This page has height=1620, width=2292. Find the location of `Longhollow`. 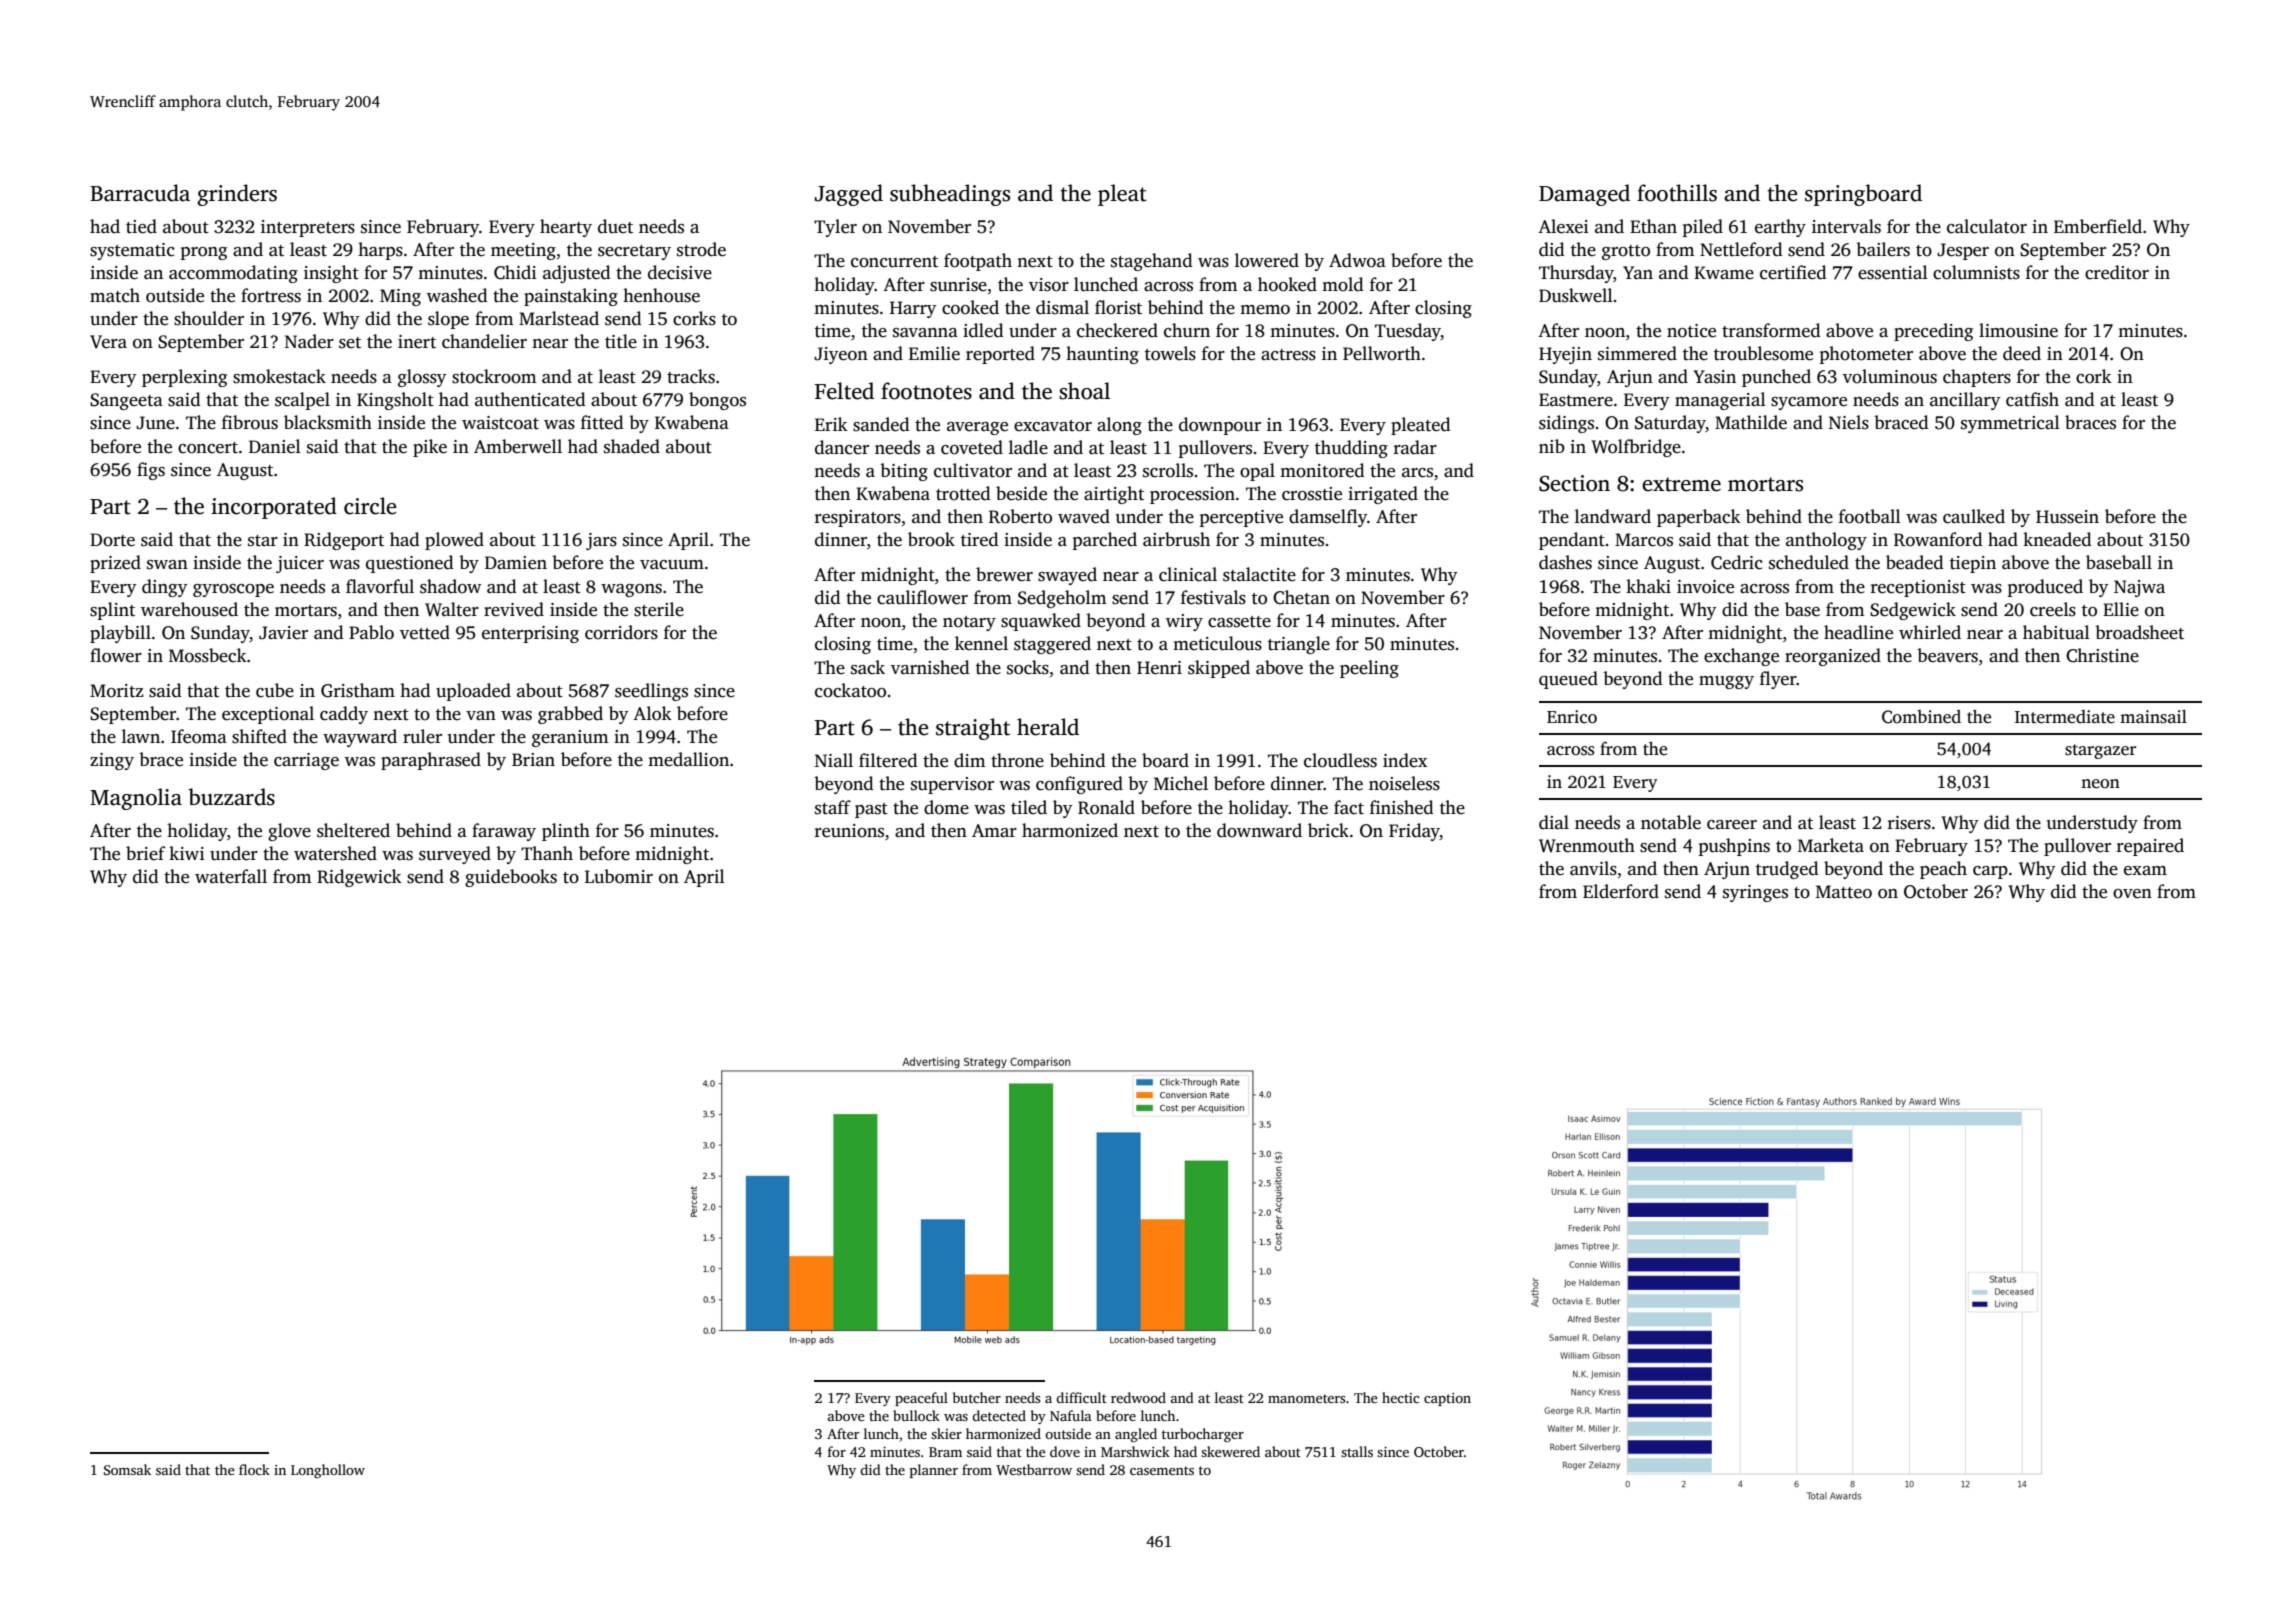

Longhollow is located at coordinates (328, 1471).
